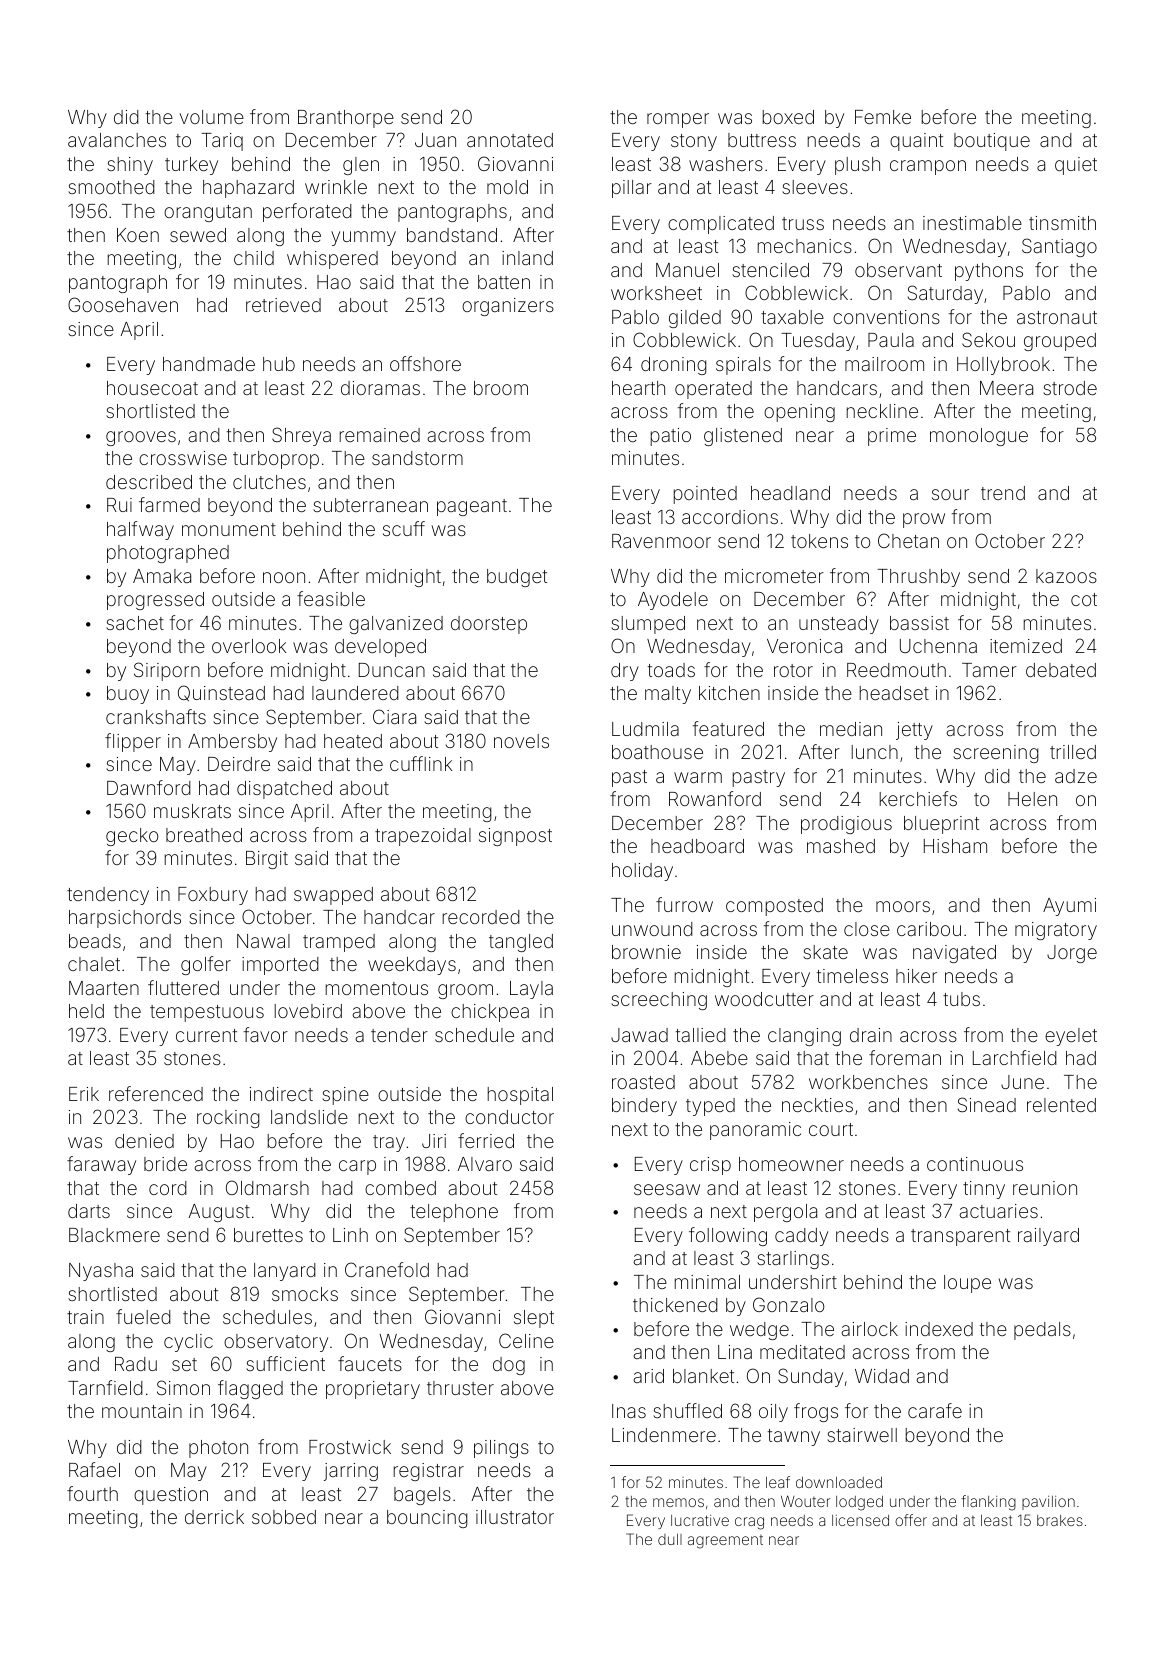  What do you see at coordinates (924, 520) in the document?
I see `prow` at bounding box center [924, 520].
